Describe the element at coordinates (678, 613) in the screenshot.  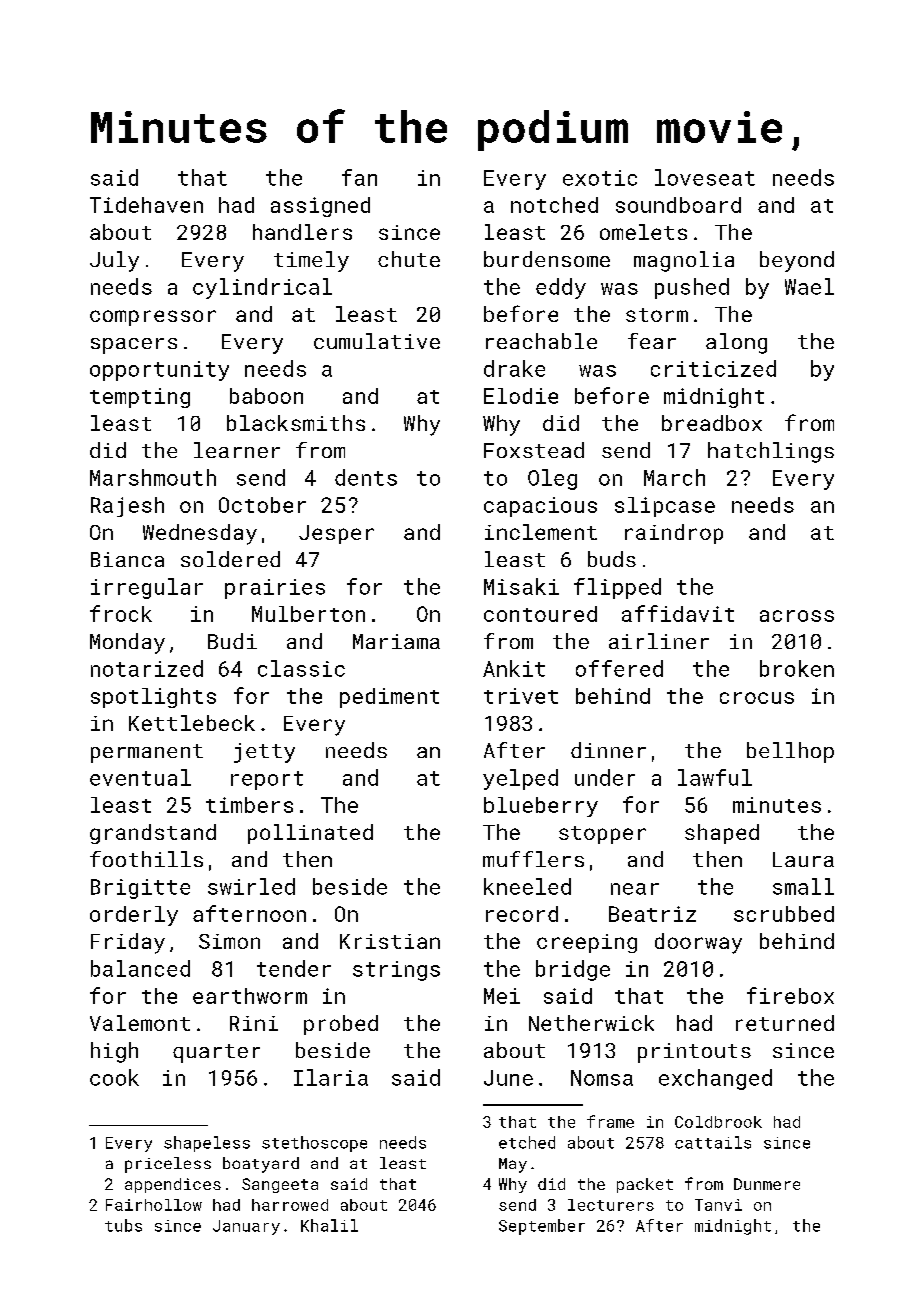
I see `affidavit` at that location.
